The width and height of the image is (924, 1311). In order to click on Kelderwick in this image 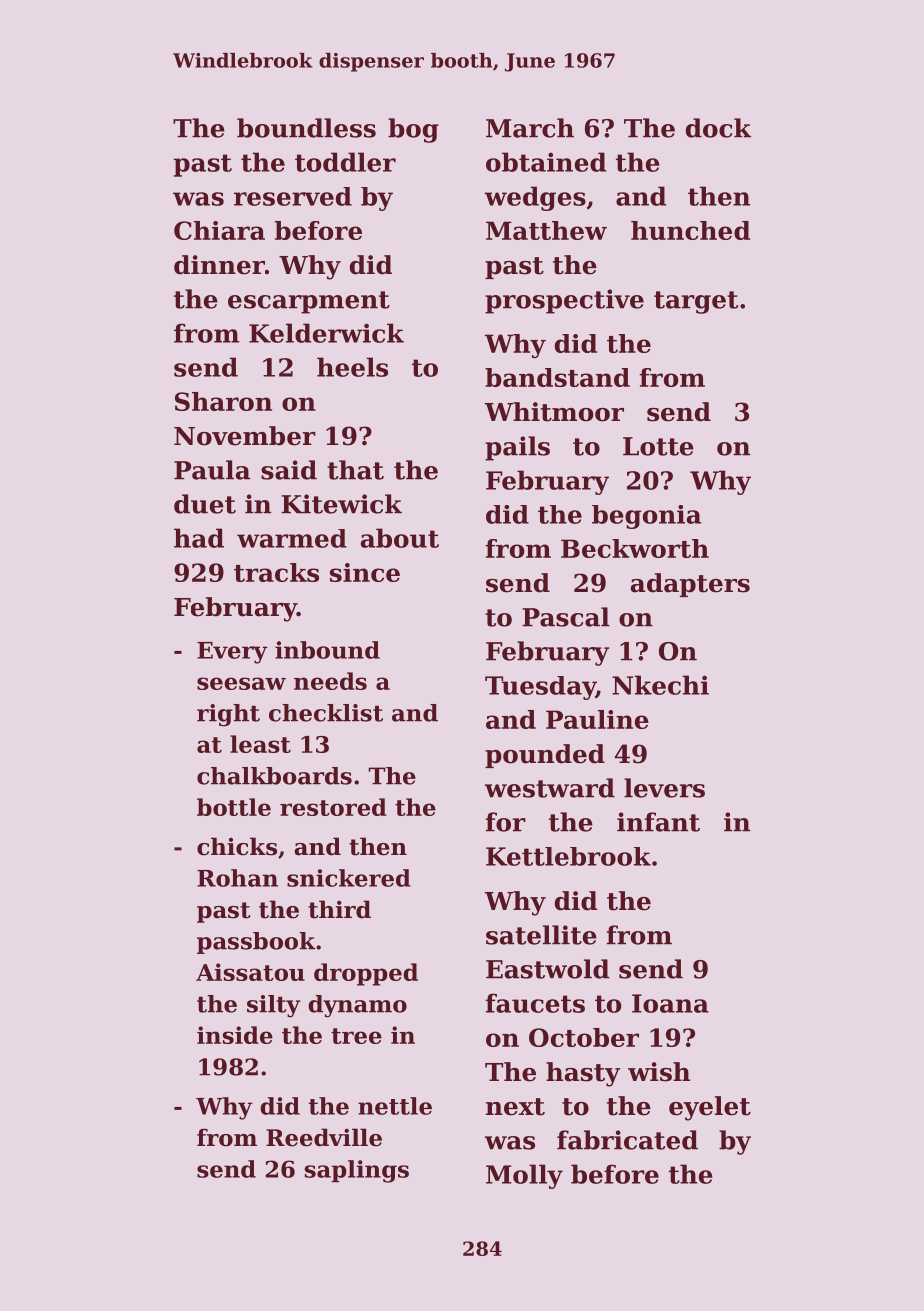, I will do `click(326, 333)`.
